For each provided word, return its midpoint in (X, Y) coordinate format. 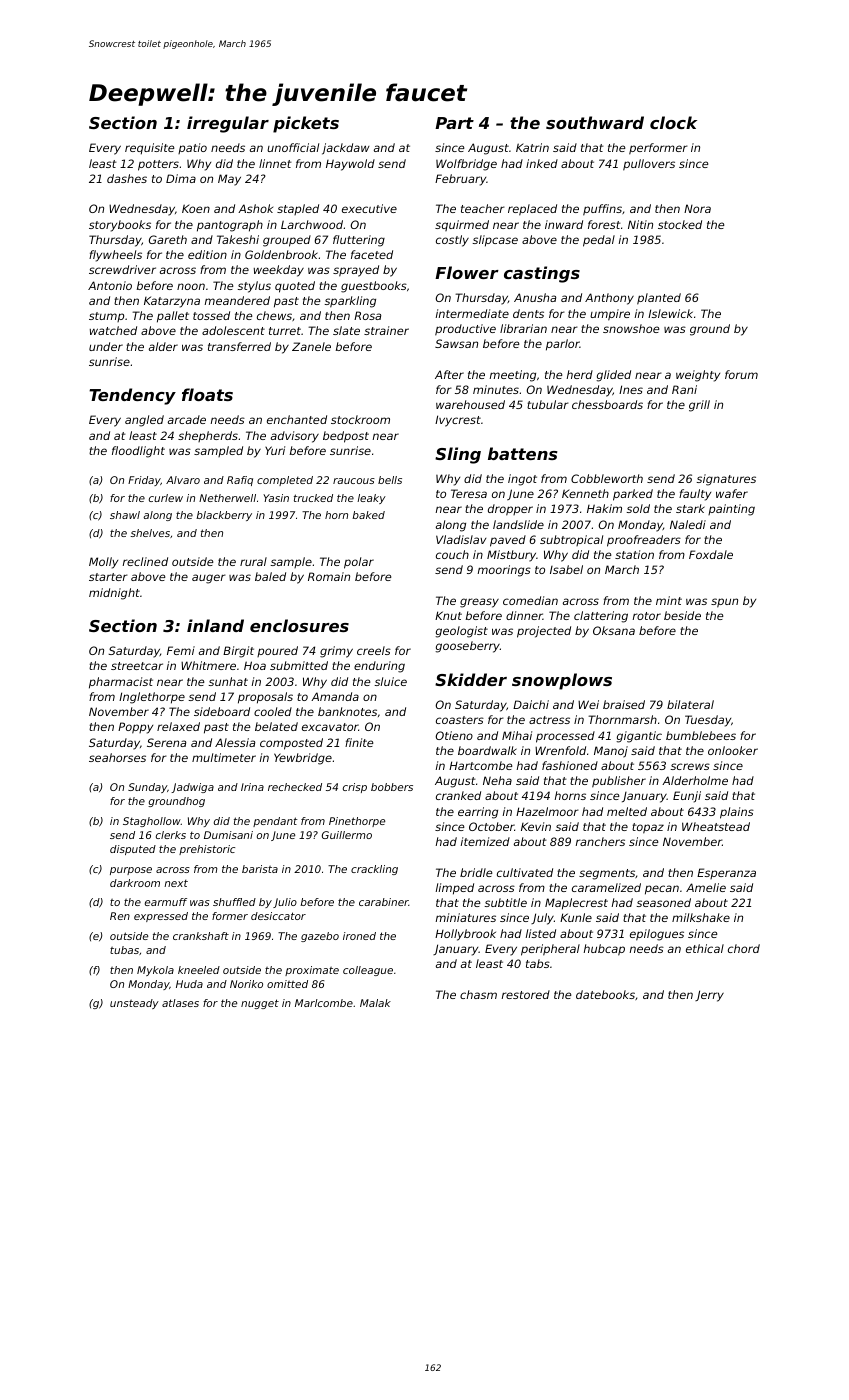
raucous (354, 481)
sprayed (356, 271)
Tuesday (708, 721)
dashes (127, 178)
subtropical (571, 540)
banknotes (347, 711)
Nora (697, 208)
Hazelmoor (547, 811)
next (176, 883)
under (106, 346)
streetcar (137, 666)
